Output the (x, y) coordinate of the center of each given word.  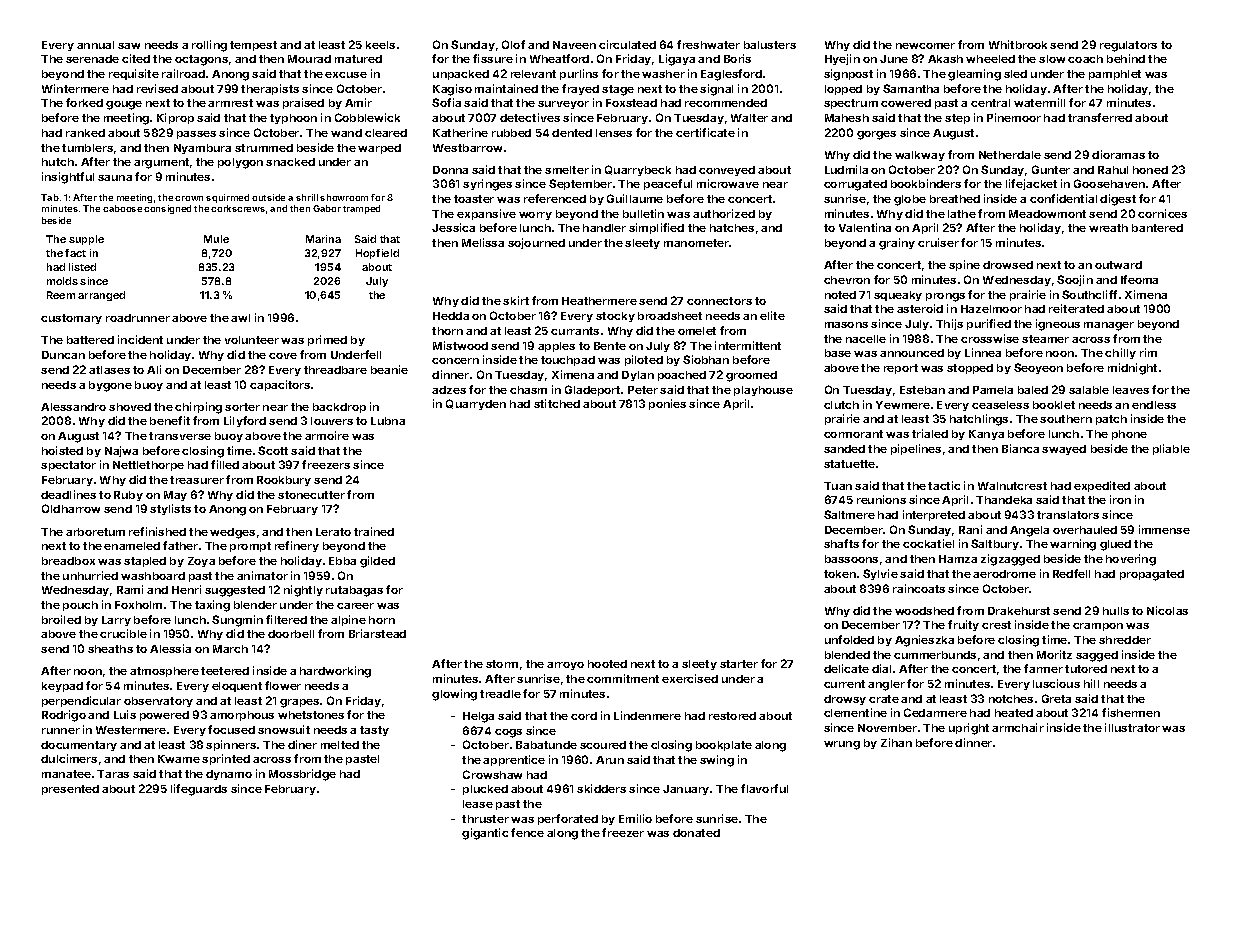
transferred (1100, 117)
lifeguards (199, 790)
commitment (623, 678)
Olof (513, 44)
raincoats (919, 588)
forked (84, 102)
